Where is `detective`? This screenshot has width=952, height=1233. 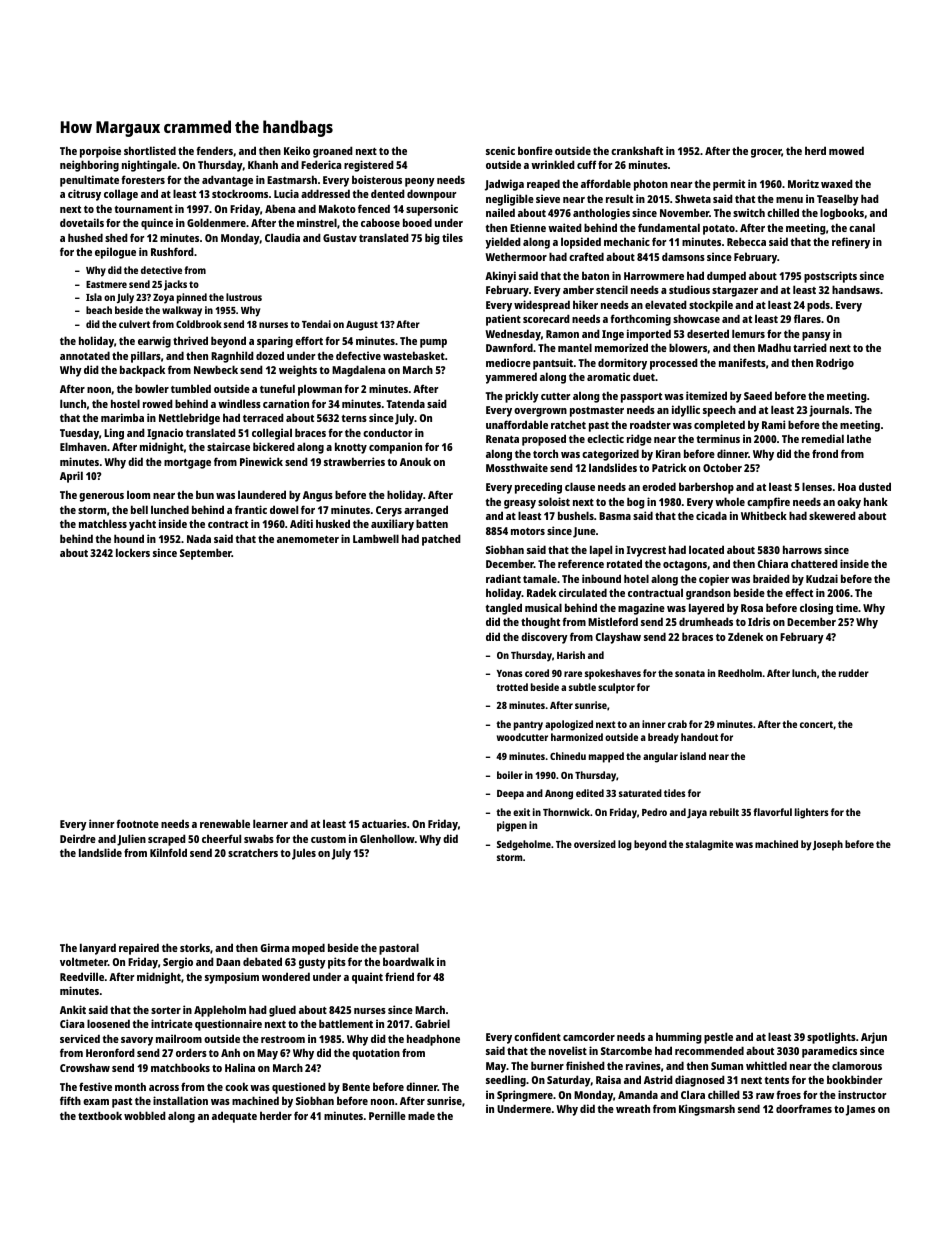 detective is located at coordinates (161, 270).
